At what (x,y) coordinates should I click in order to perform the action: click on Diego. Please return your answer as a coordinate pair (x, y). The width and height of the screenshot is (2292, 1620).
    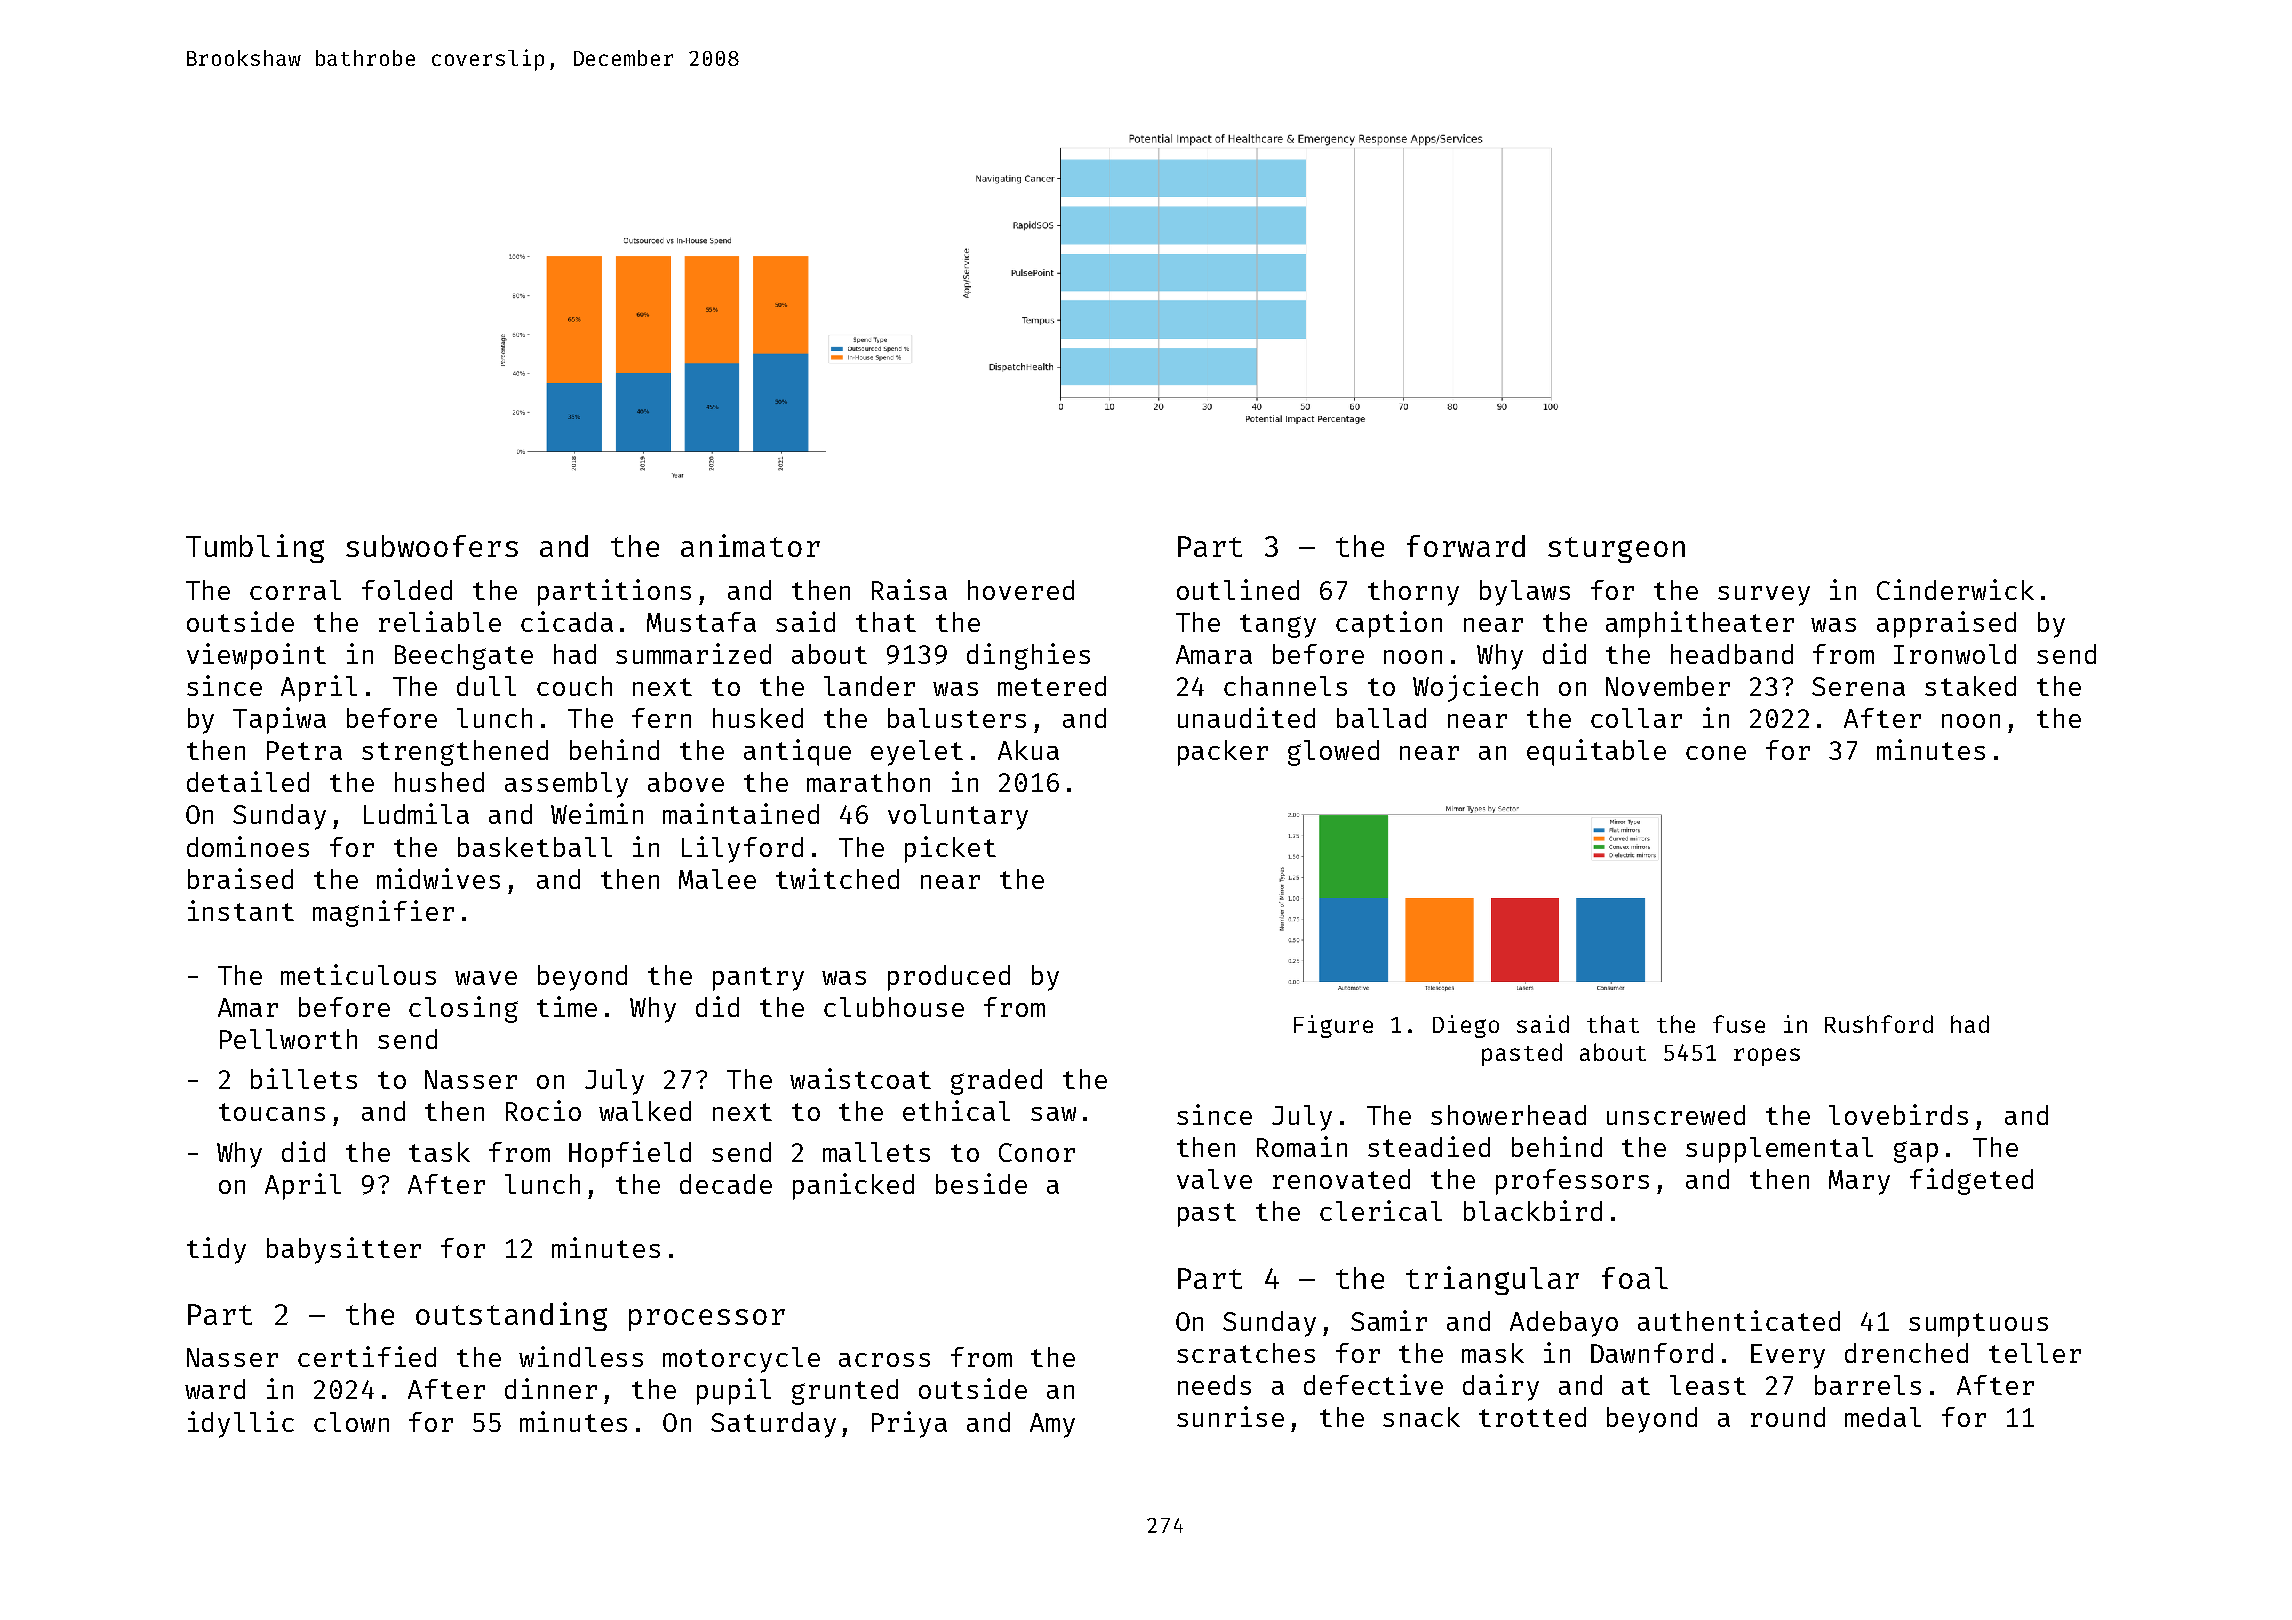
    Looking at the image, I should click on (1466, 1026).
